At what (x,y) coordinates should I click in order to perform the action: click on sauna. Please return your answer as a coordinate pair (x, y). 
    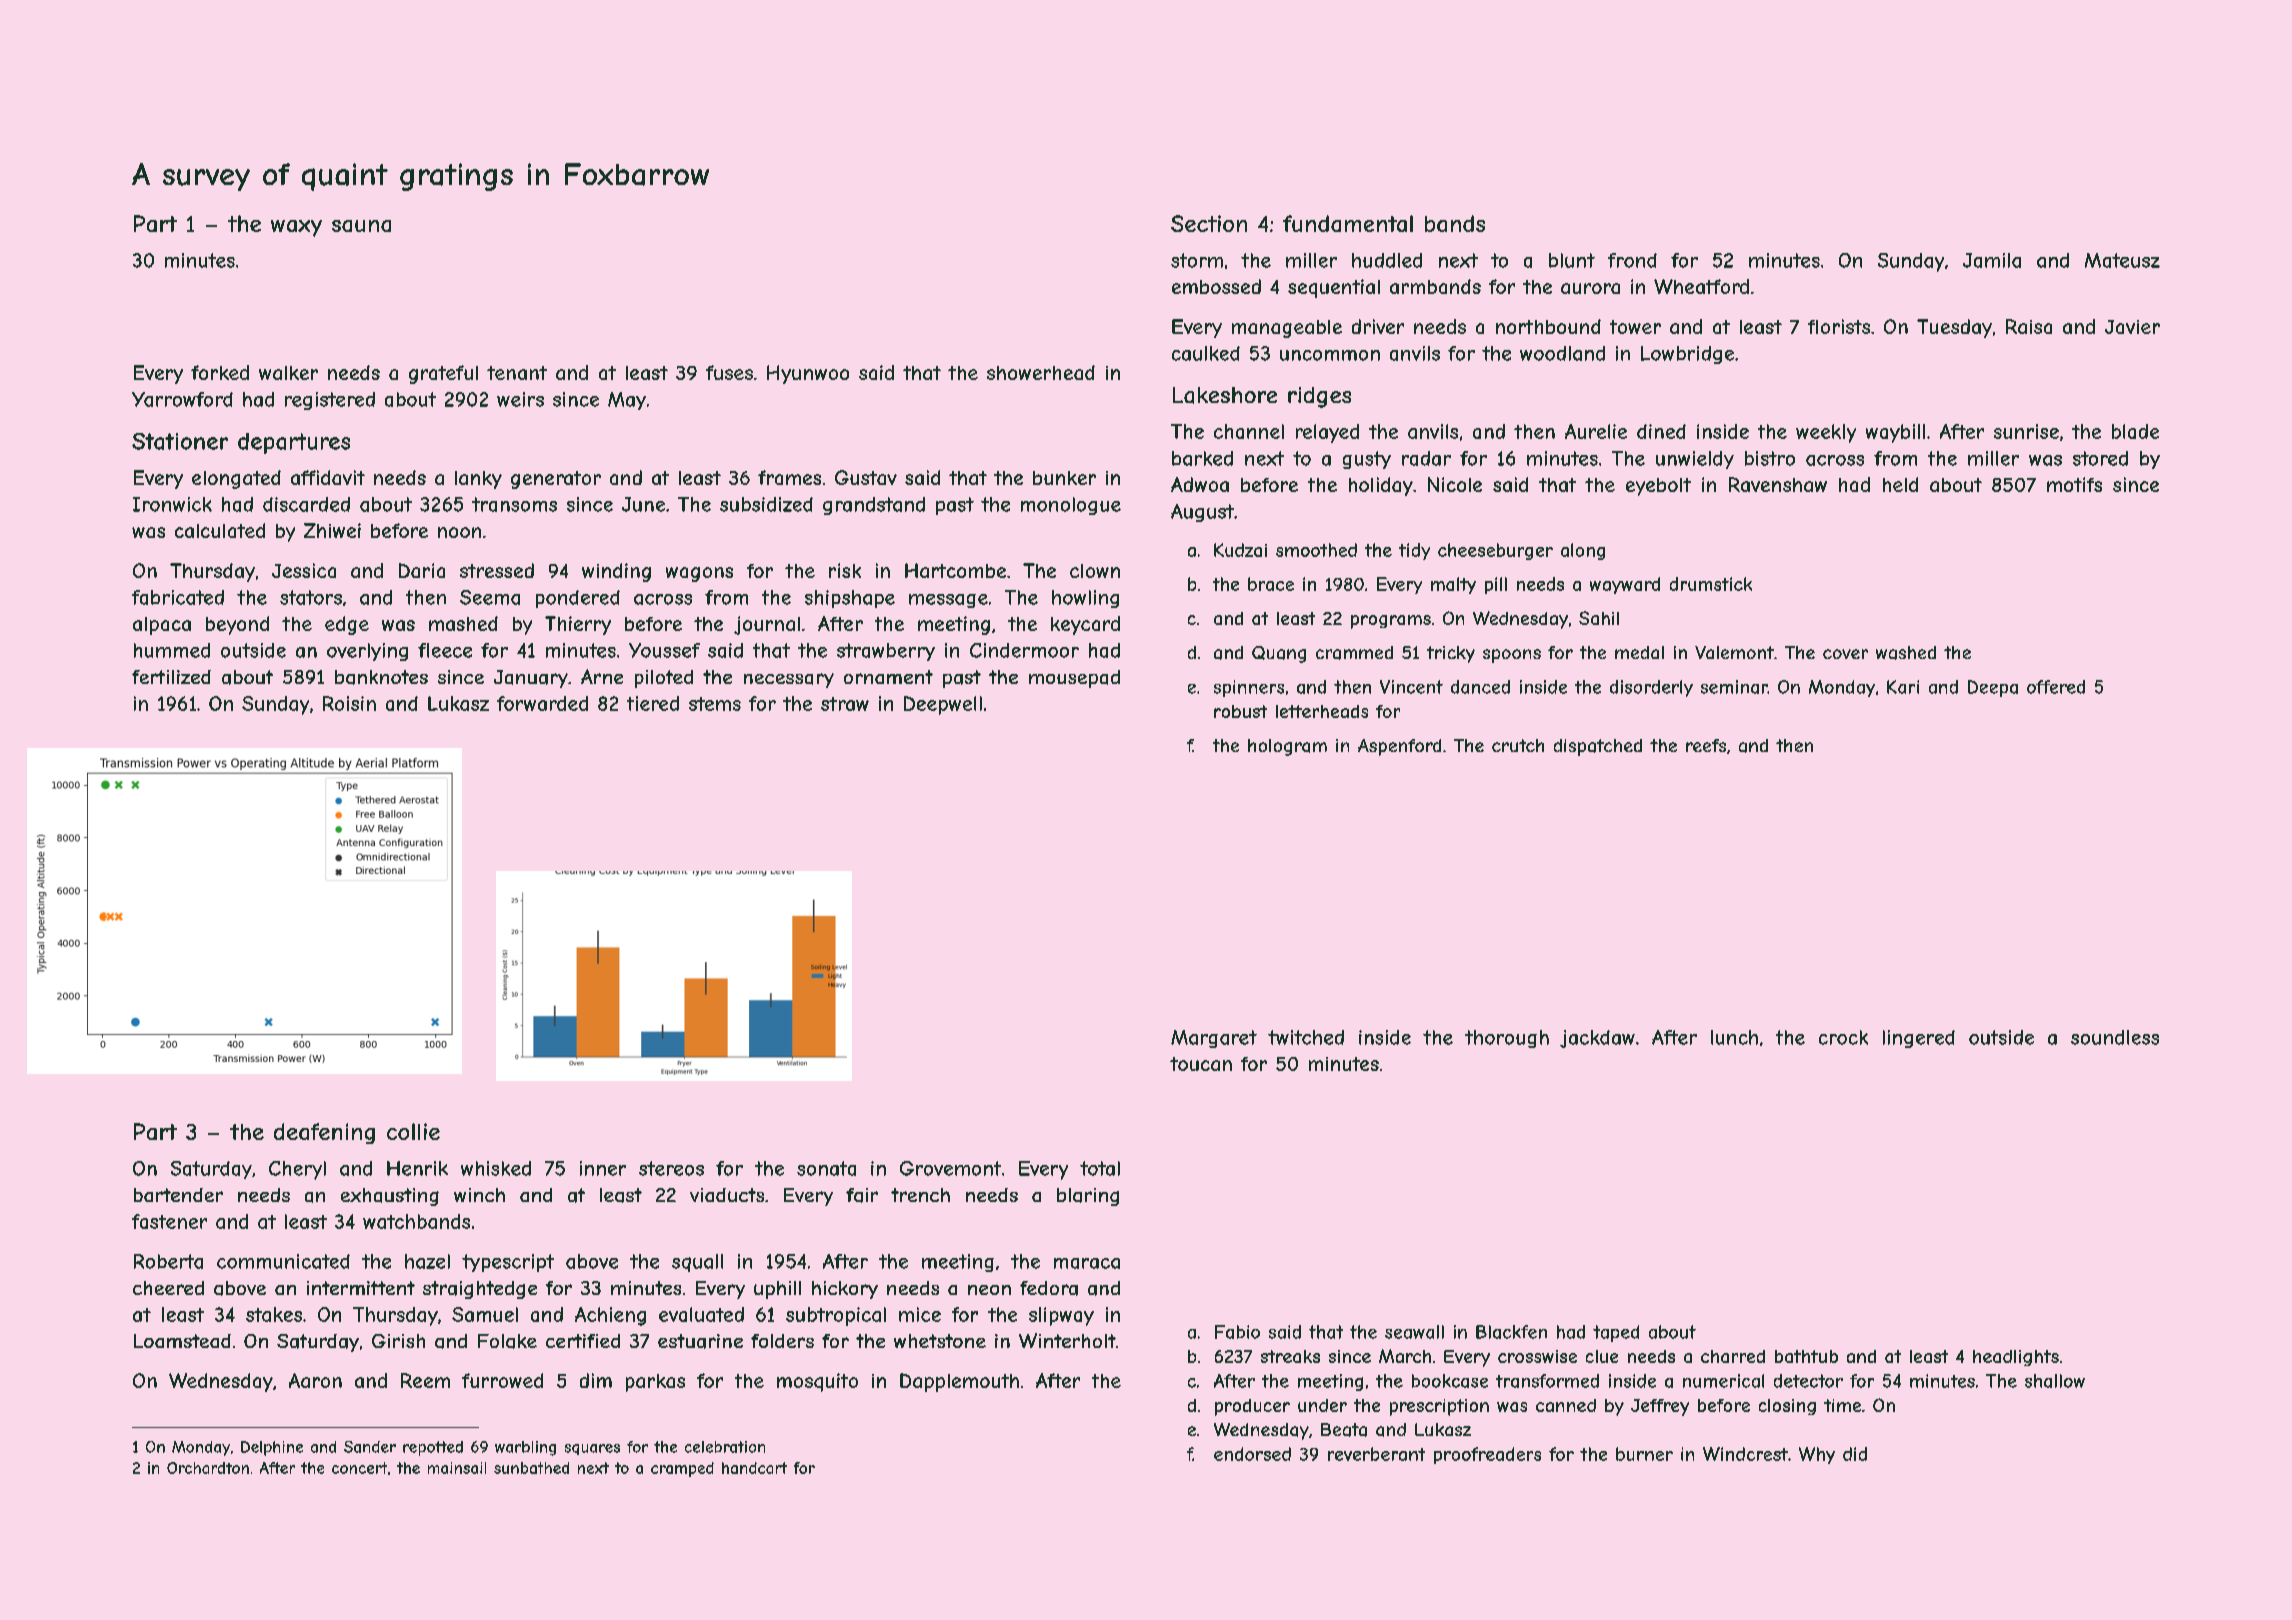
    Looking at the image, I should click on (361, 226).
